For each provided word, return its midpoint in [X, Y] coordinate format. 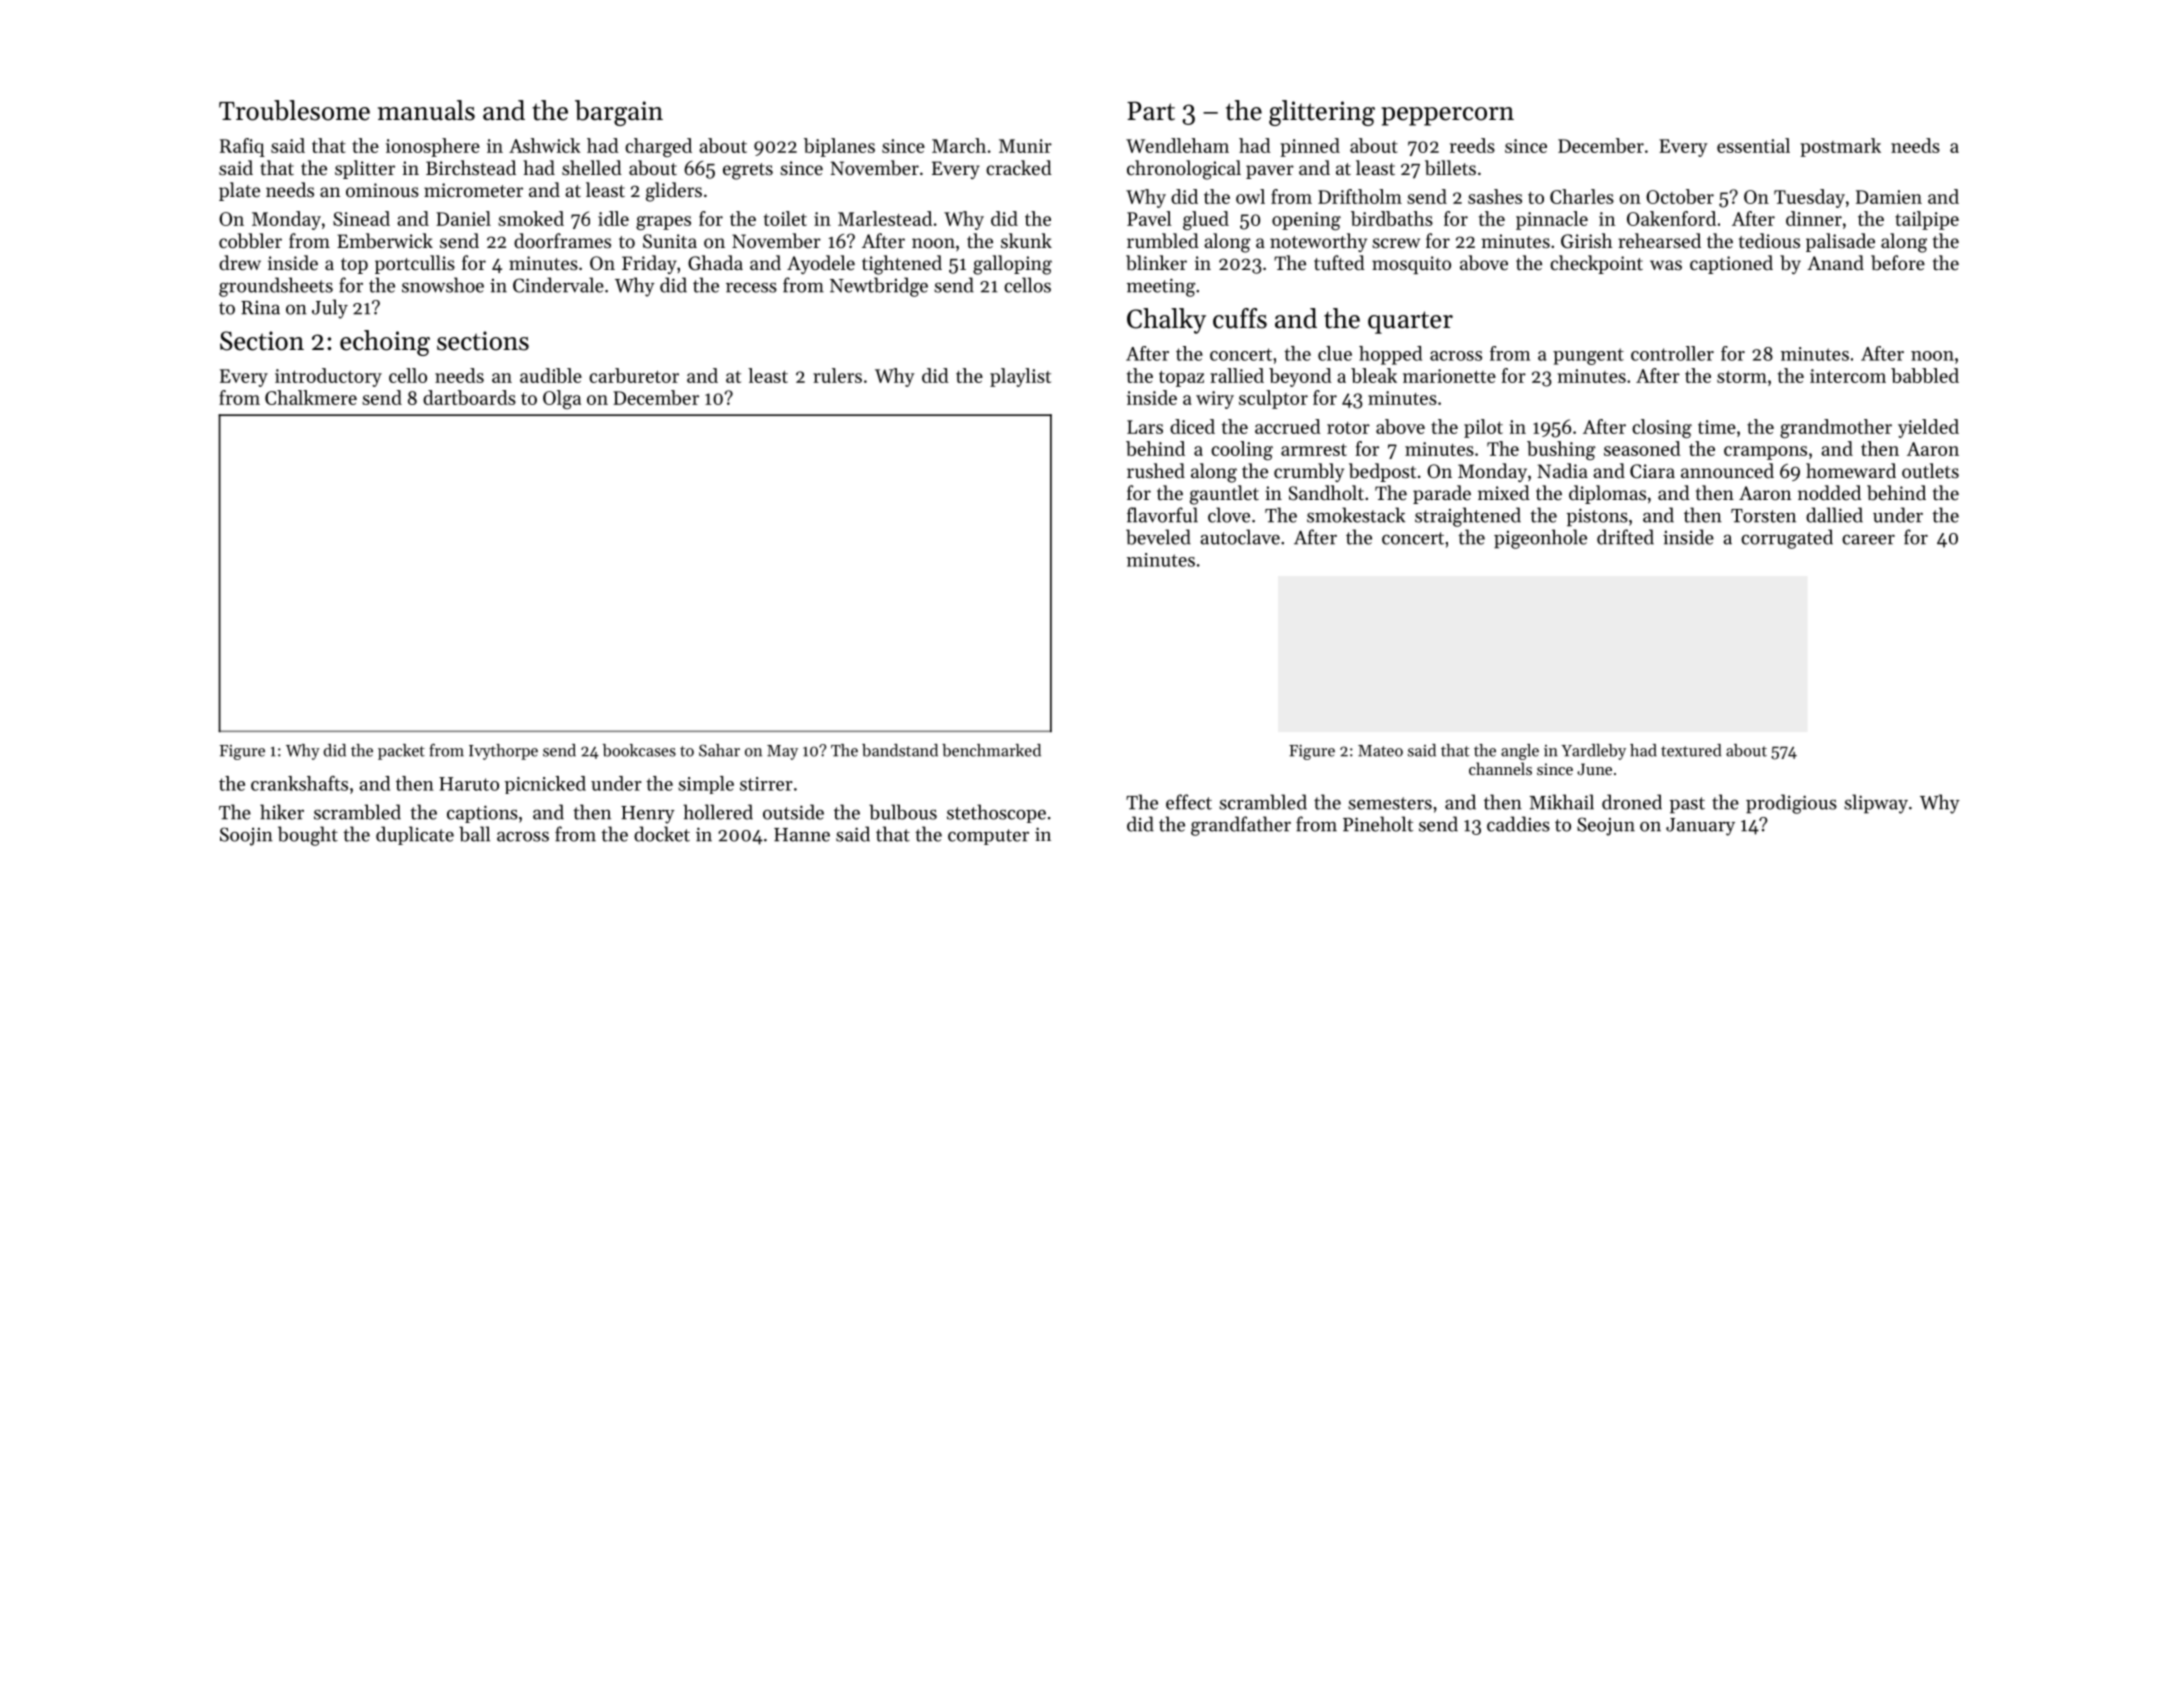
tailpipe [1927, 220]
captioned [1731, 264]
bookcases [639, 750]
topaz [1181, 379]
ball [474, 834]
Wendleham [1177, 145]
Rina [260, 307]
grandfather [1241, 826]
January [1700, 827]
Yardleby [1593, 752]
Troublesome [294, 110]
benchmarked [991, 750]
